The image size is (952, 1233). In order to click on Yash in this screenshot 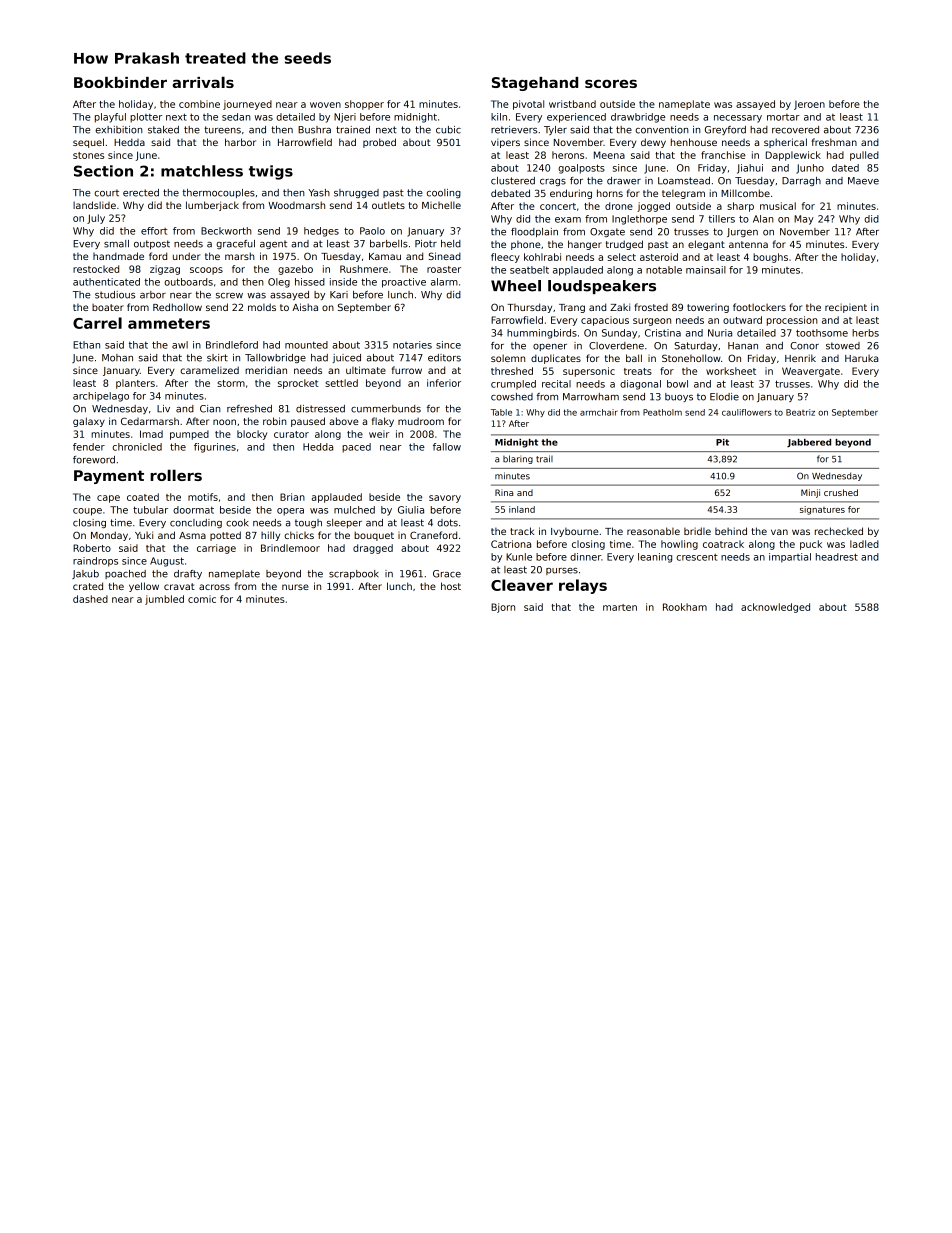, I will do `click(319, 193)`.
